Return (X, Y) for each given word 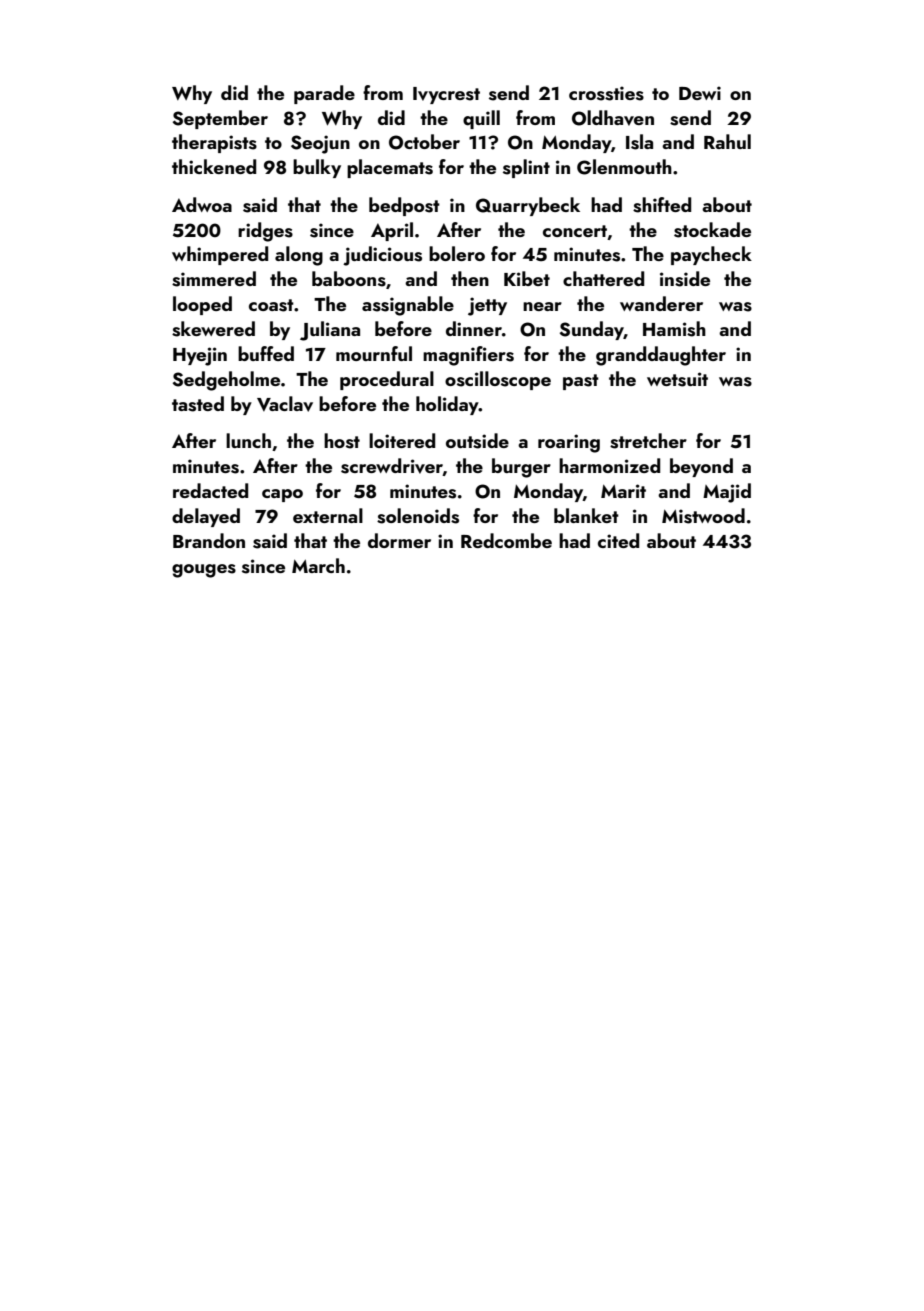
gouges (204, 571)
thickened (214, 166)
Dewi (700, 93)
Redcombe (506, 540)
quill (481, 119)
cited (618, 540)
